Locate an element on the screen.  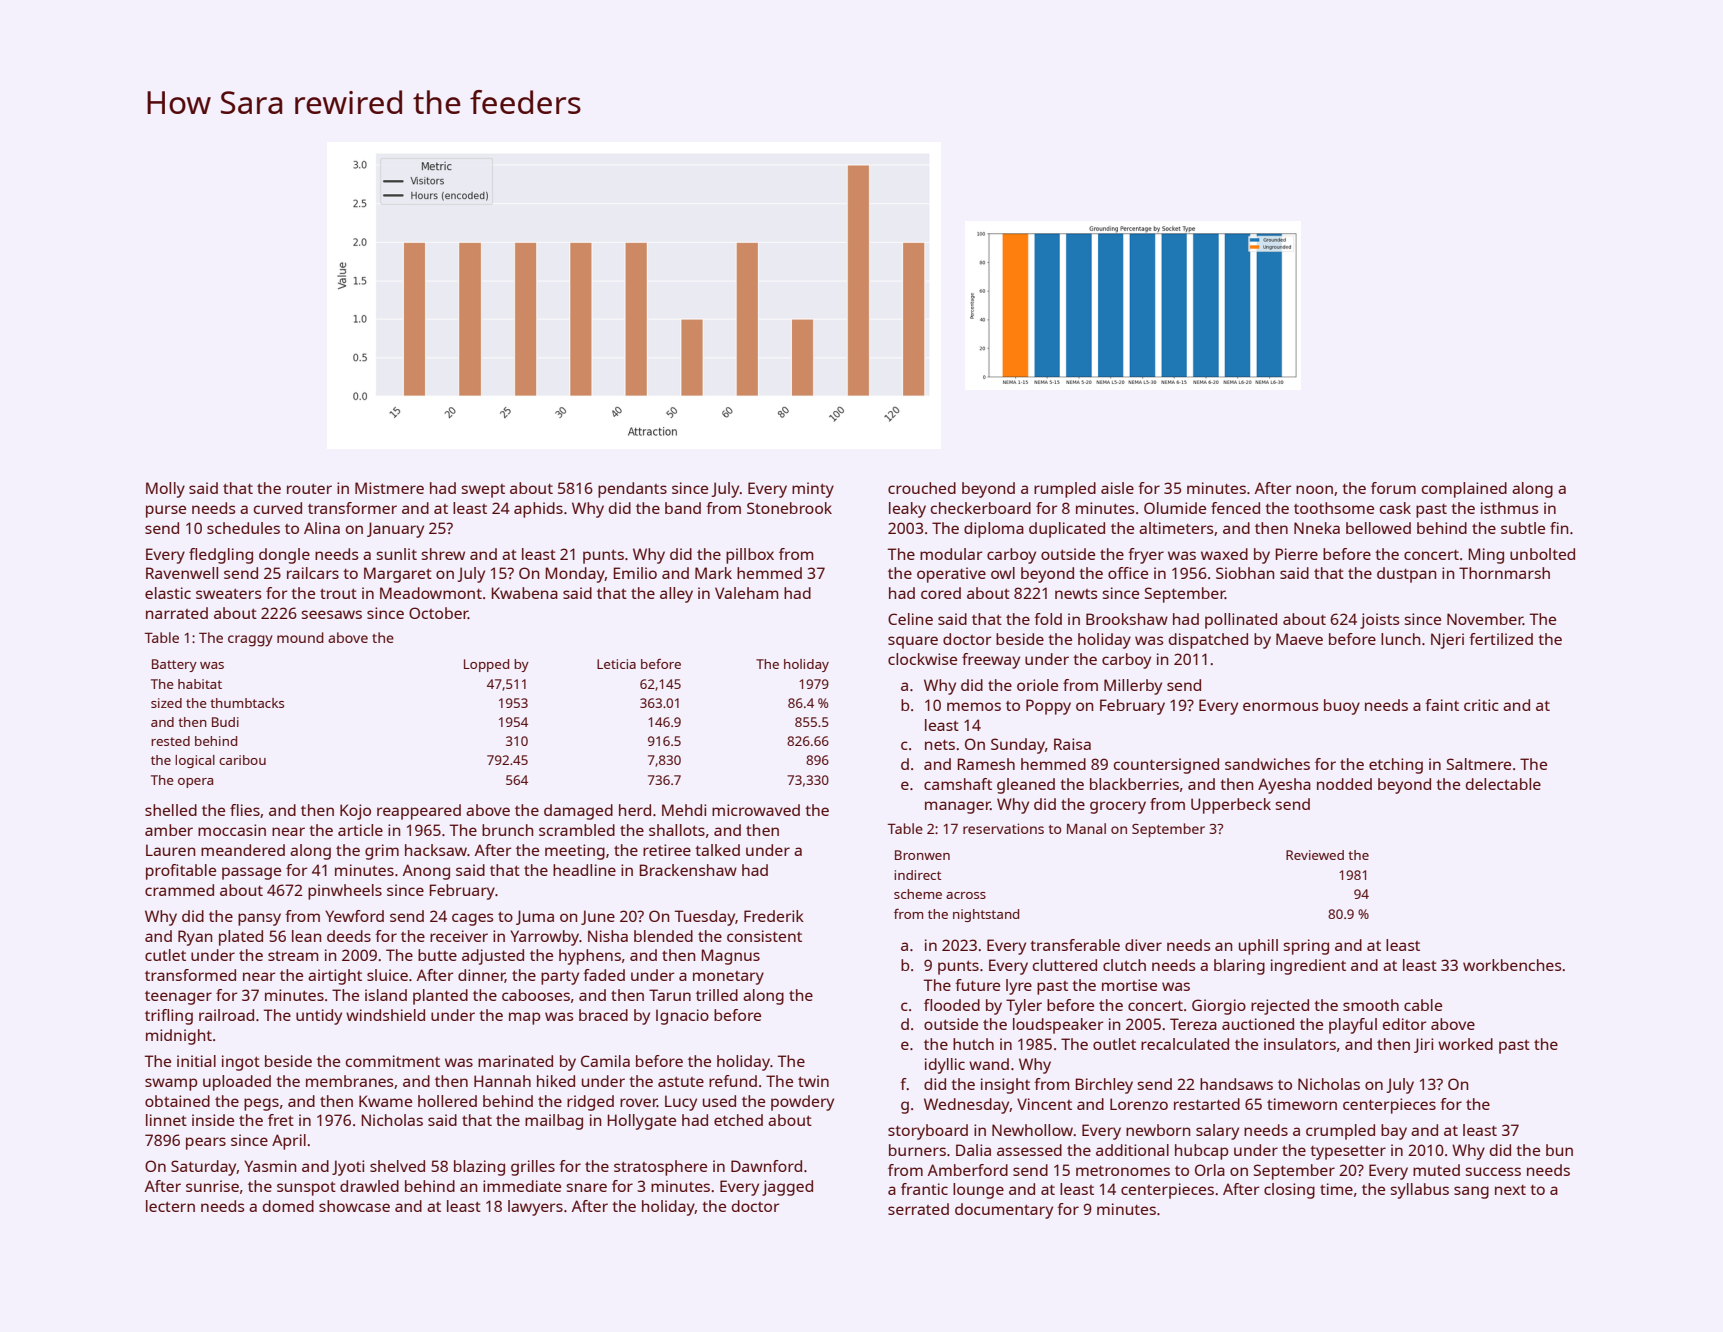
lawyers is located at coordinates (535, 1208).
